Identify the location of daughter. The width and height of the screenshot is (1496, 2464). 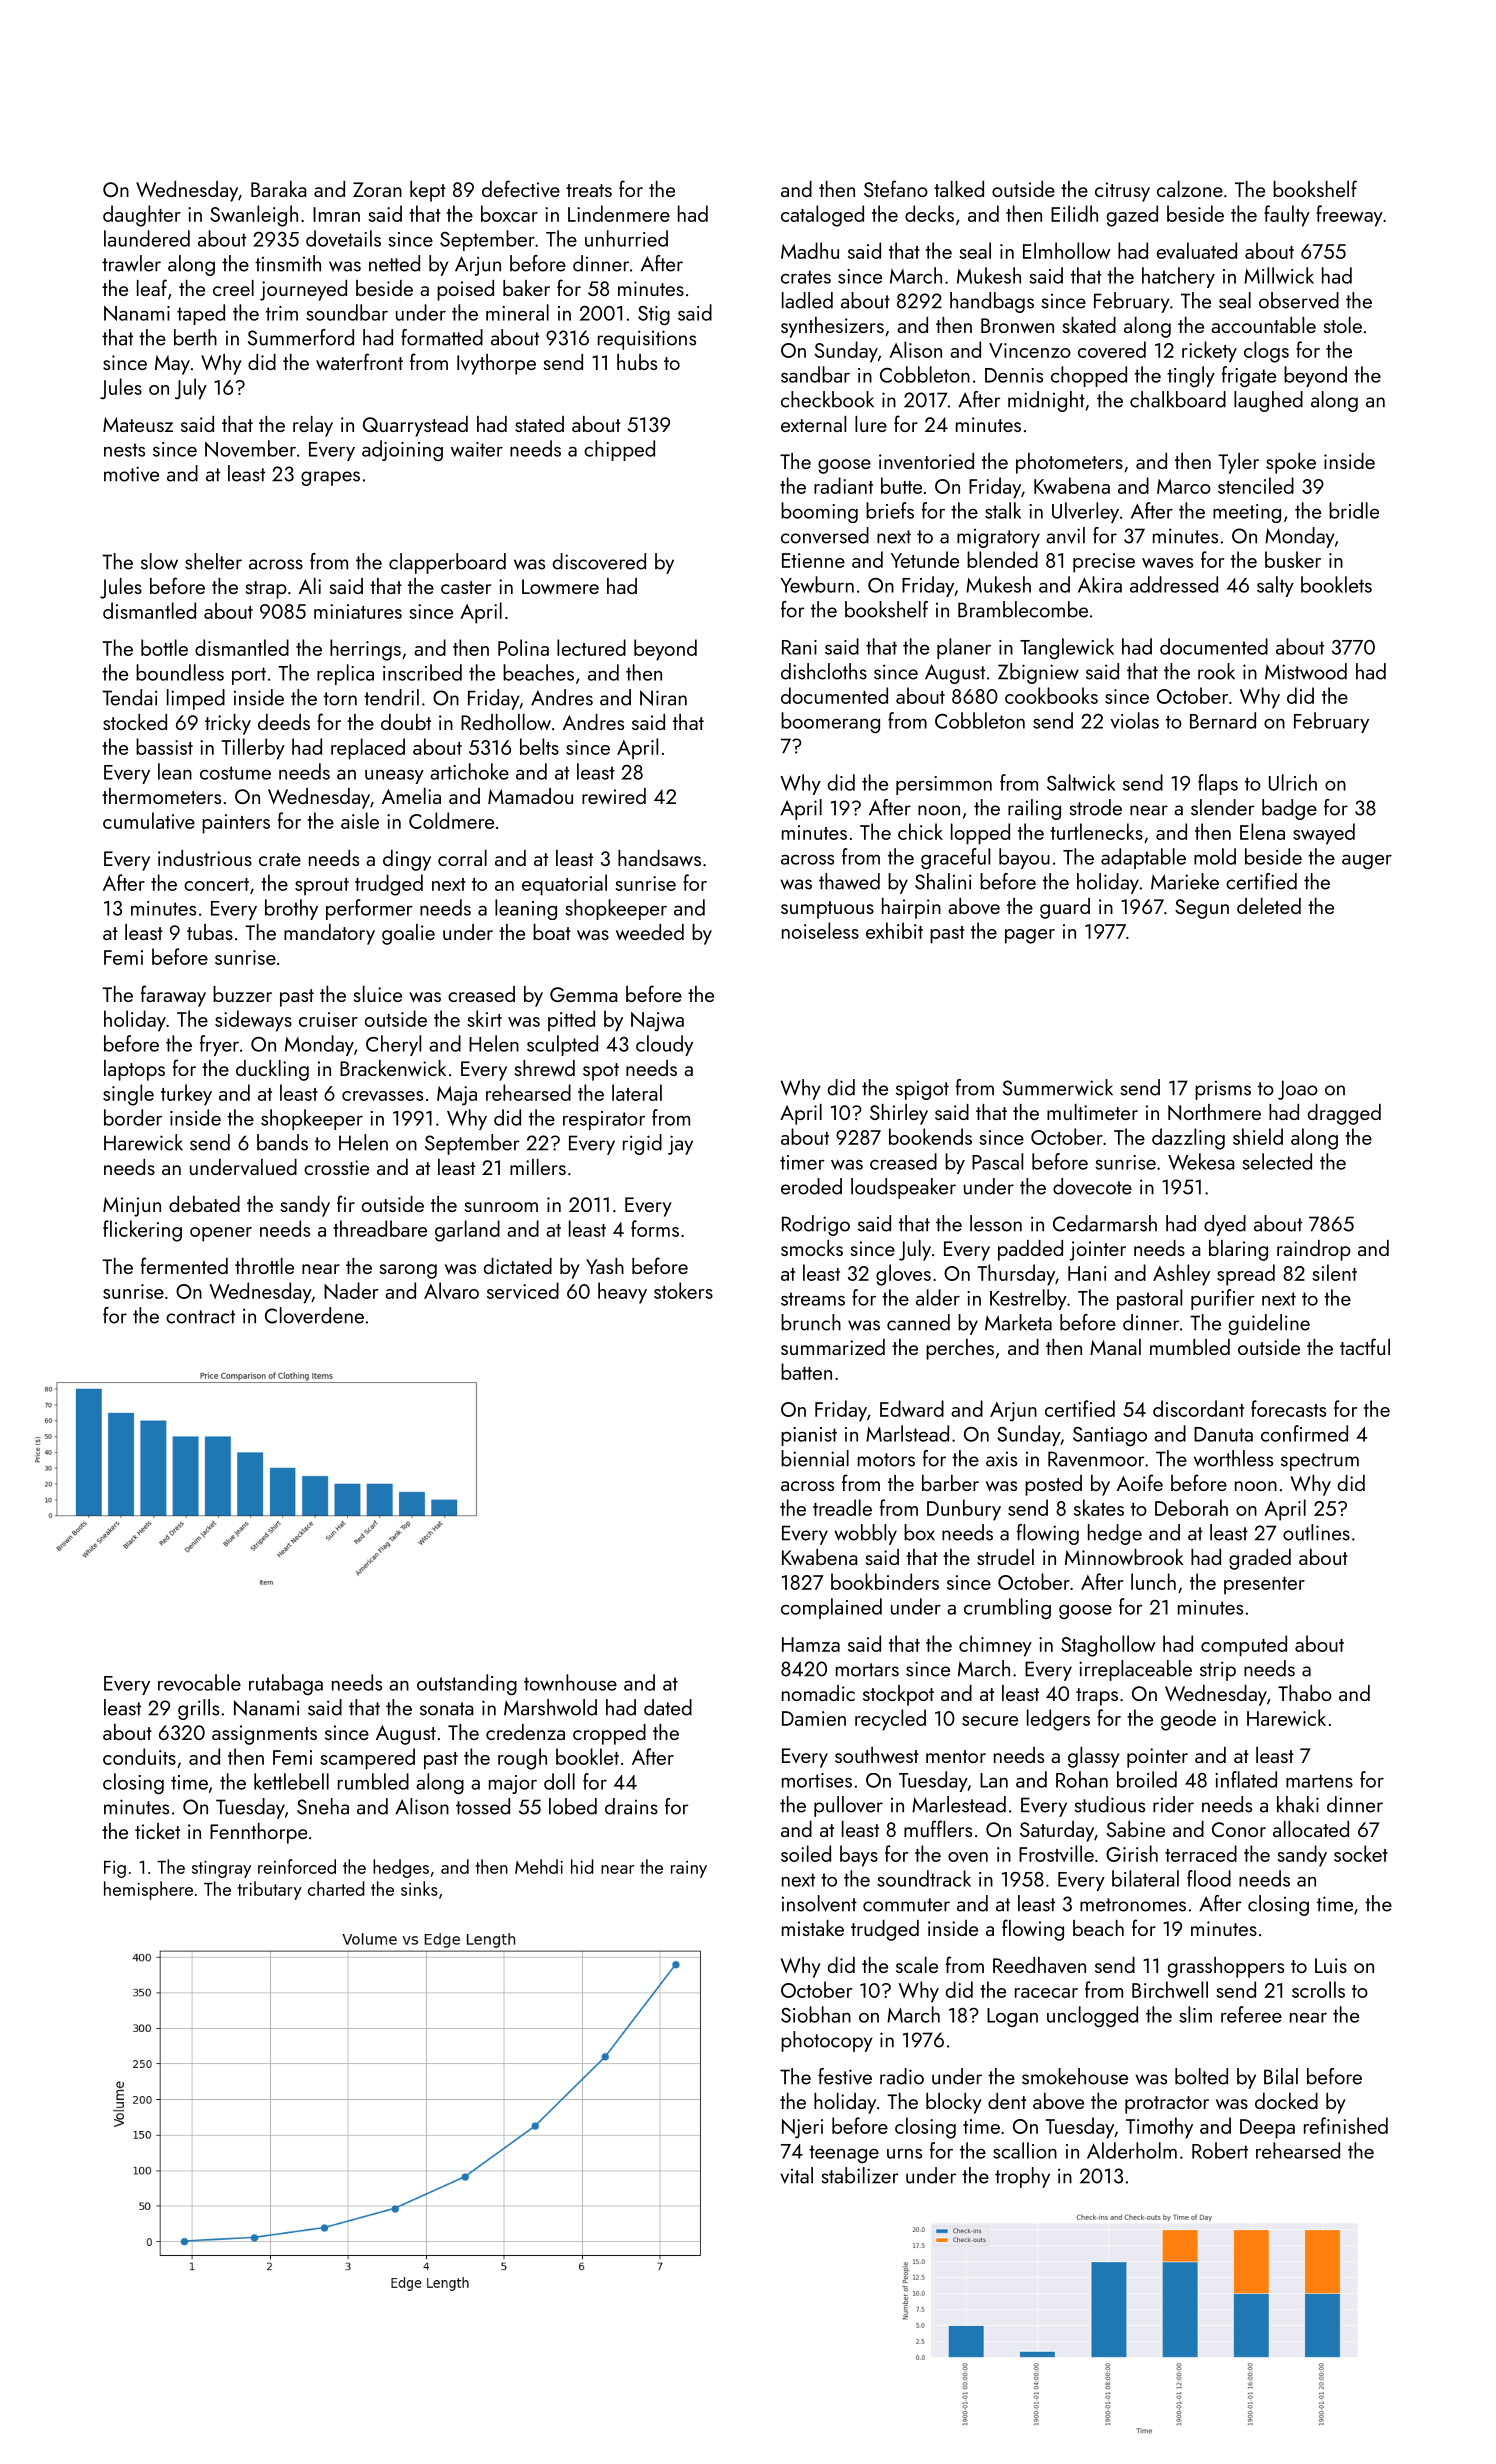
(142, 216).
